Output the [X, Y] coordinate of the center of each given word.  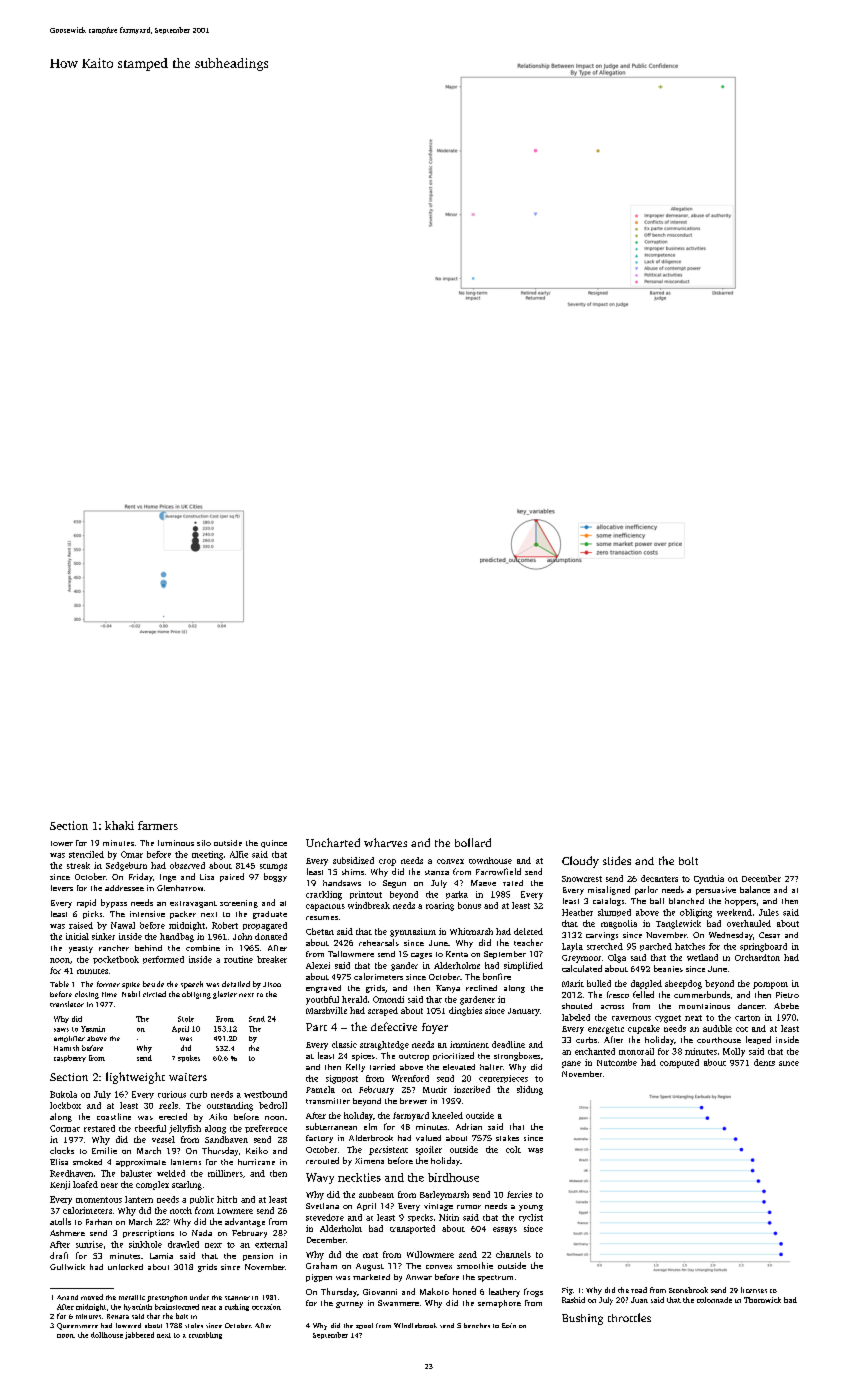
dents [764, 1062]
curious [172, 1094]
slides [617, 860]
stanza [437, 872]
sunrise [89, 1244]
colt [513, 1149]
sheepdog [683, 984]
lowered [128, 1325]
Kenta [457, 954]
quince [274, 844]
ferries [519, 1194]
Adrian [469, 1126]
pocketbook [116, 960]
